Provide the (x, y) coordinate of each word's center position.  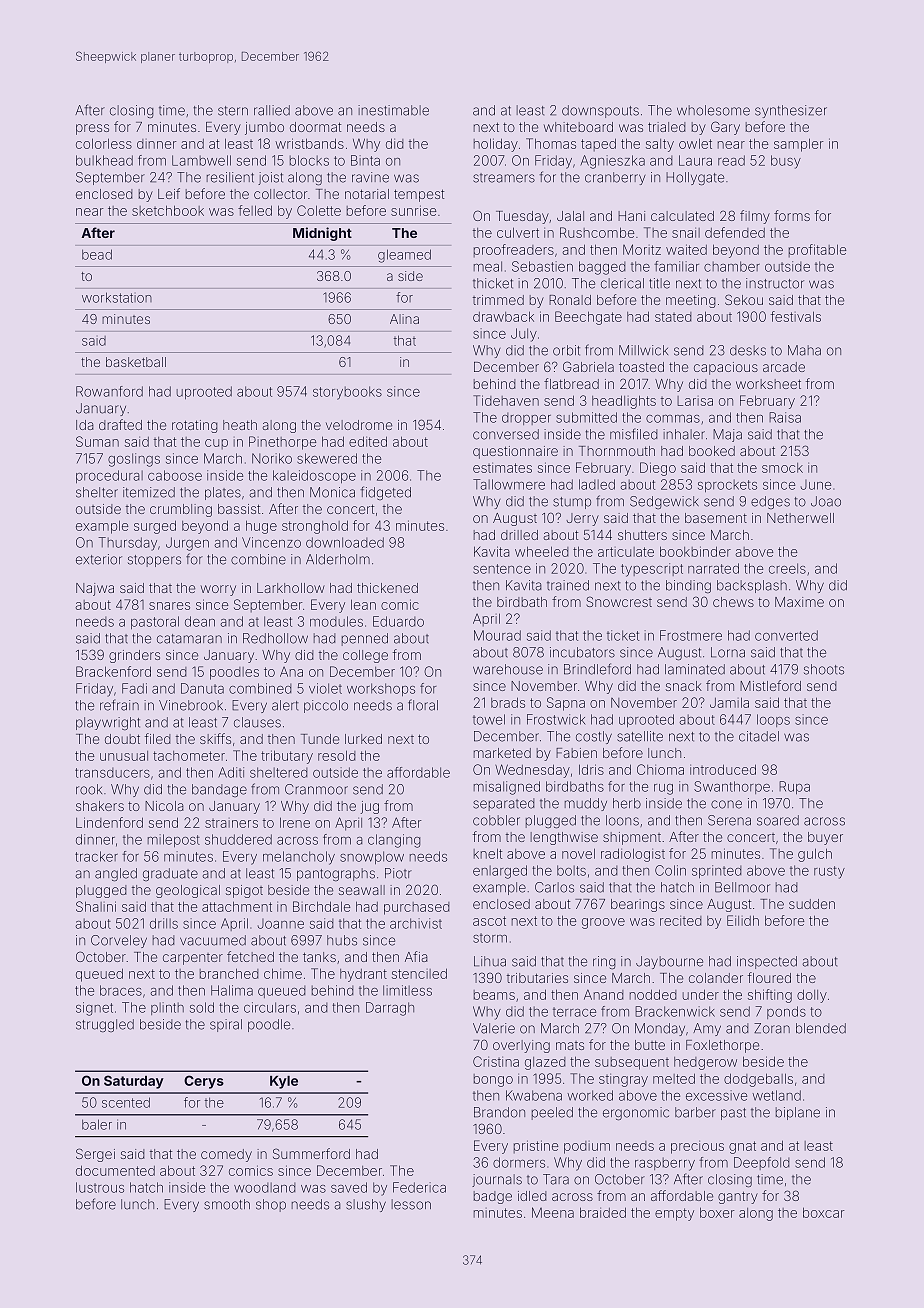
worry (218, 590)
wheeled (542, 551)
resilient (230, 177)
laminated (695, 669)
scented (126, 1102)
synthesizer (791, 111)
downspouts (600, 111)
